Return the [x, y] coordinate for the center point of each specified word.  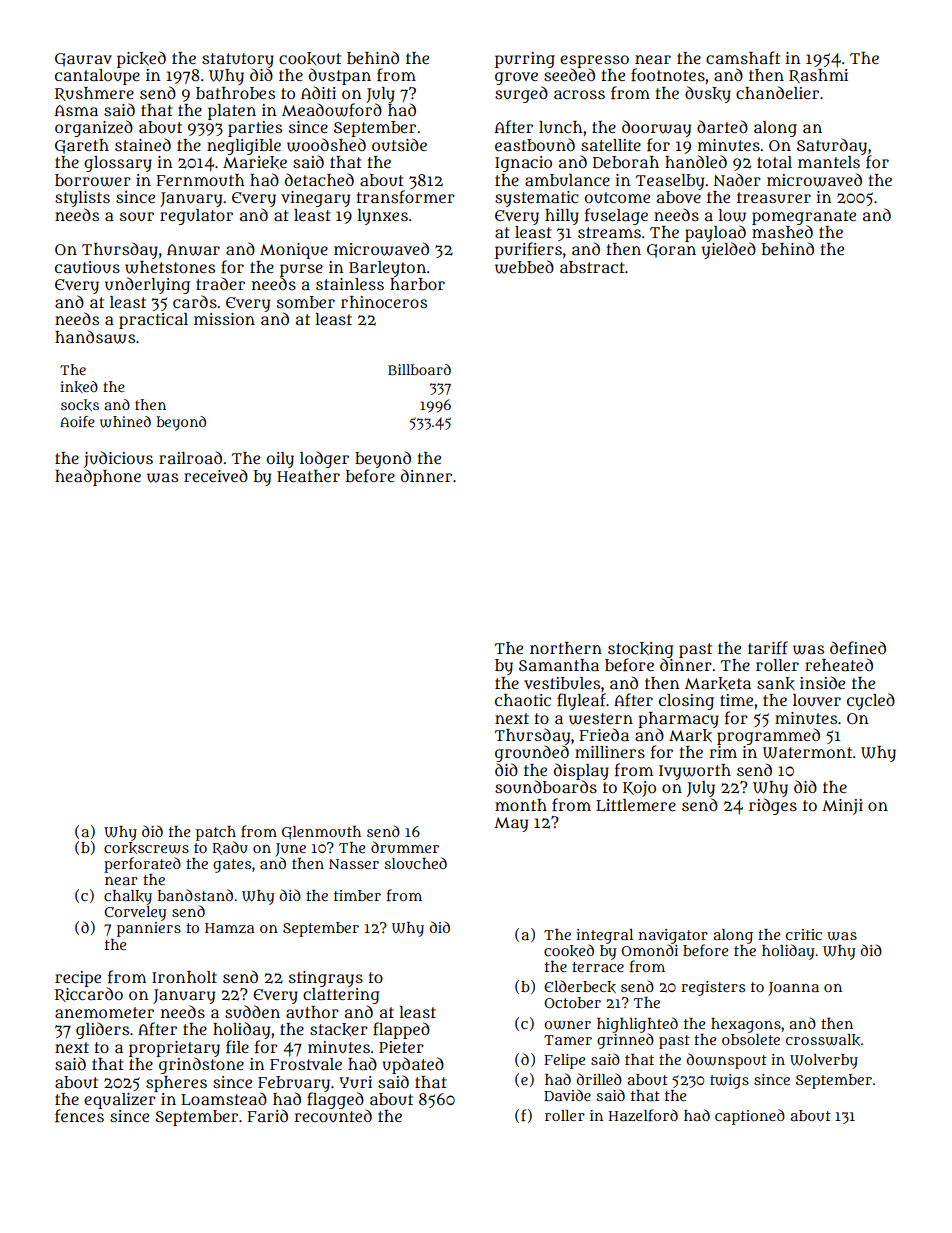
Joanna [793, 989]
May [511, 824]
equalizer [120, 1101]
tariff [768, 648]
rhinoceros [384, 302]
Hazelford [643, 1115]
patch [216, 833]
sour [137, 217]
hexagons [746, 1025]
